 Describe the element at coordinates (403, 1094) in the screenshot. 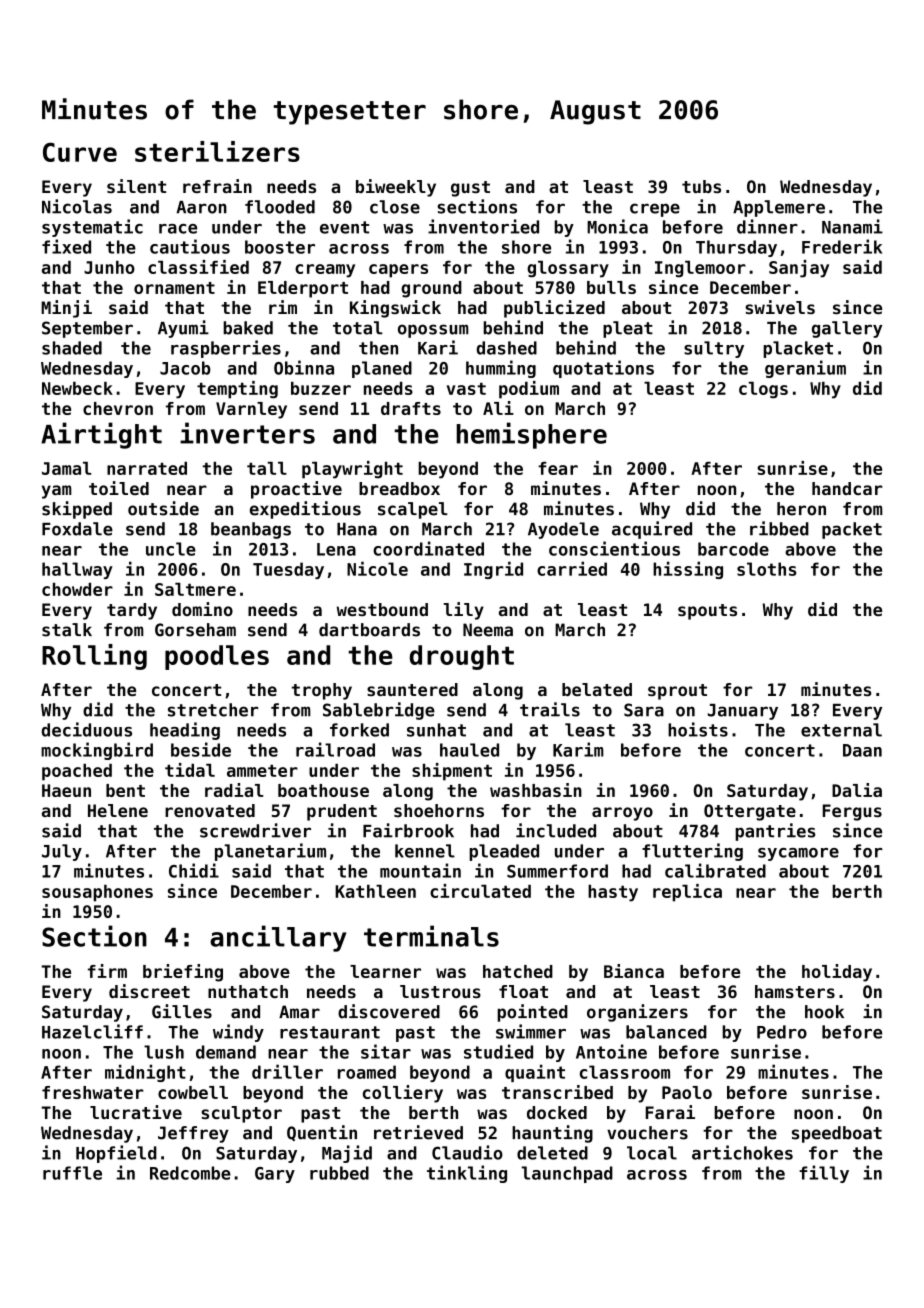

I see `colliery` at that location.
